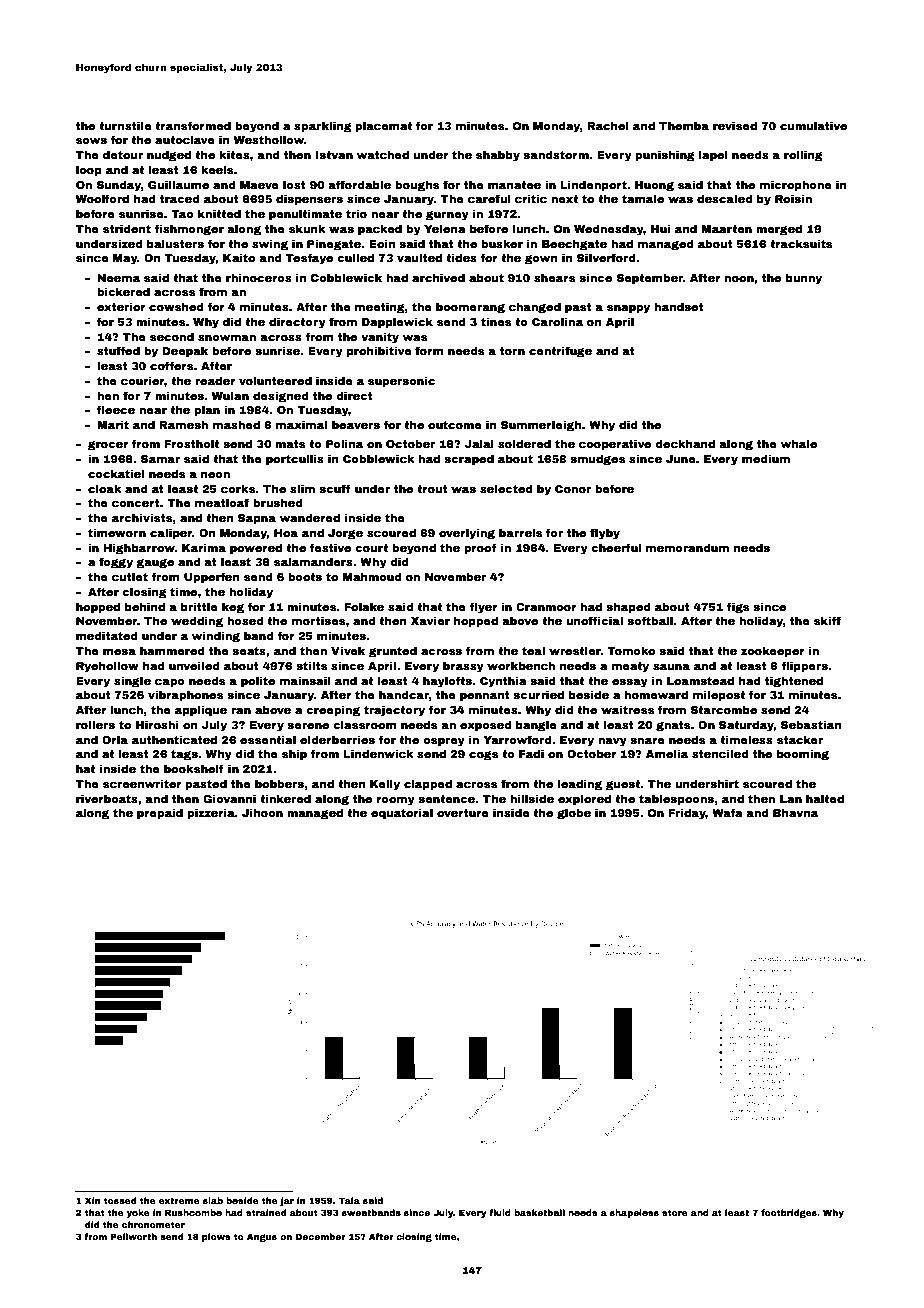 The width and height of the screenshot is (924, 1308). Describe the element at coordinates (92, 1200) in the screenshot. I see `Xin` at that location.
